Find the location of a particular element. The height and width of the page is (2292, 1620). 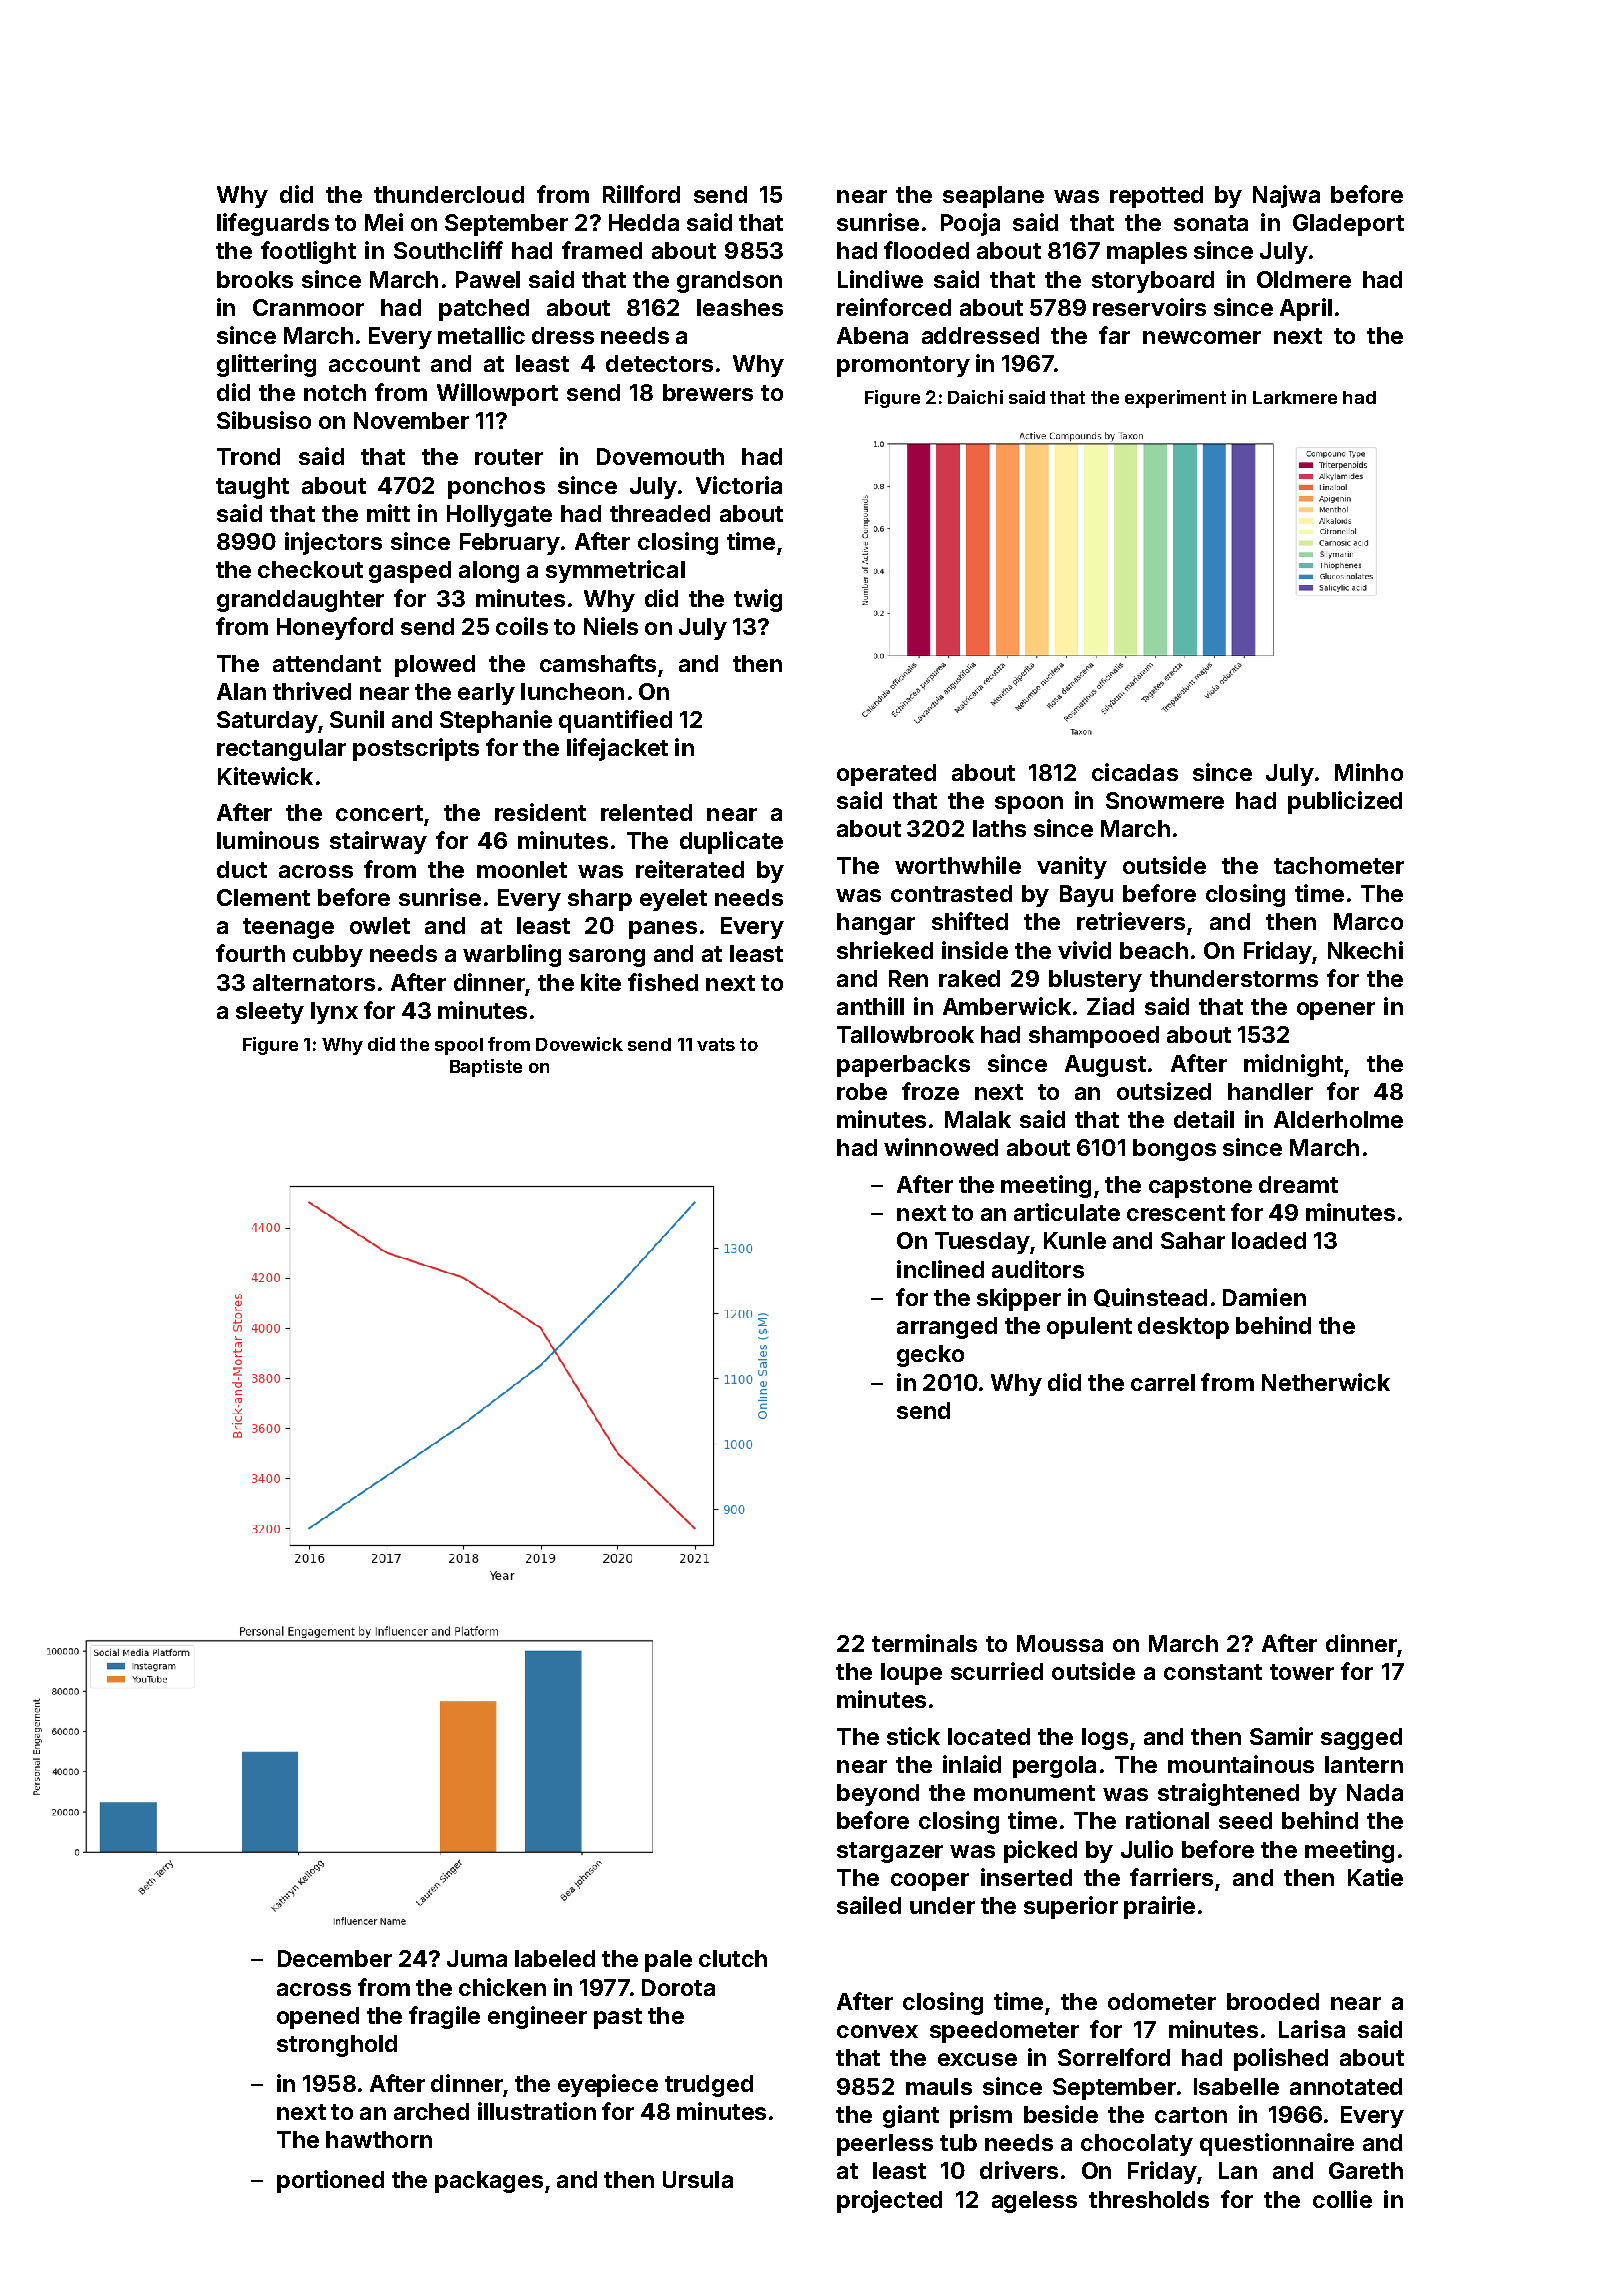

brewers is located at coordinates (708, 392).
